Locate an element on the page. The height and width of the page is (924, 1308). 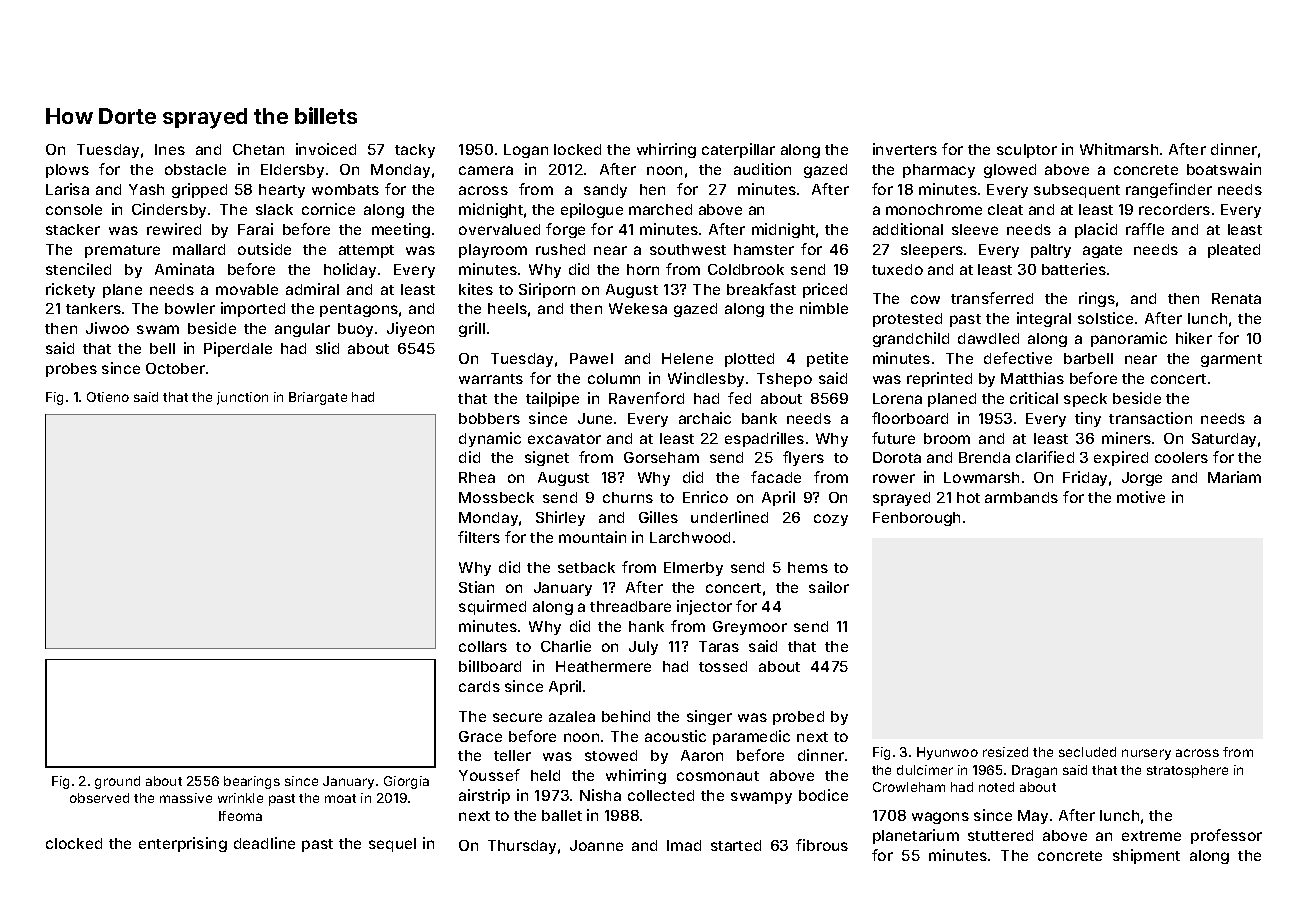
Whitmarsh is located at coordinates (1119, 149).
